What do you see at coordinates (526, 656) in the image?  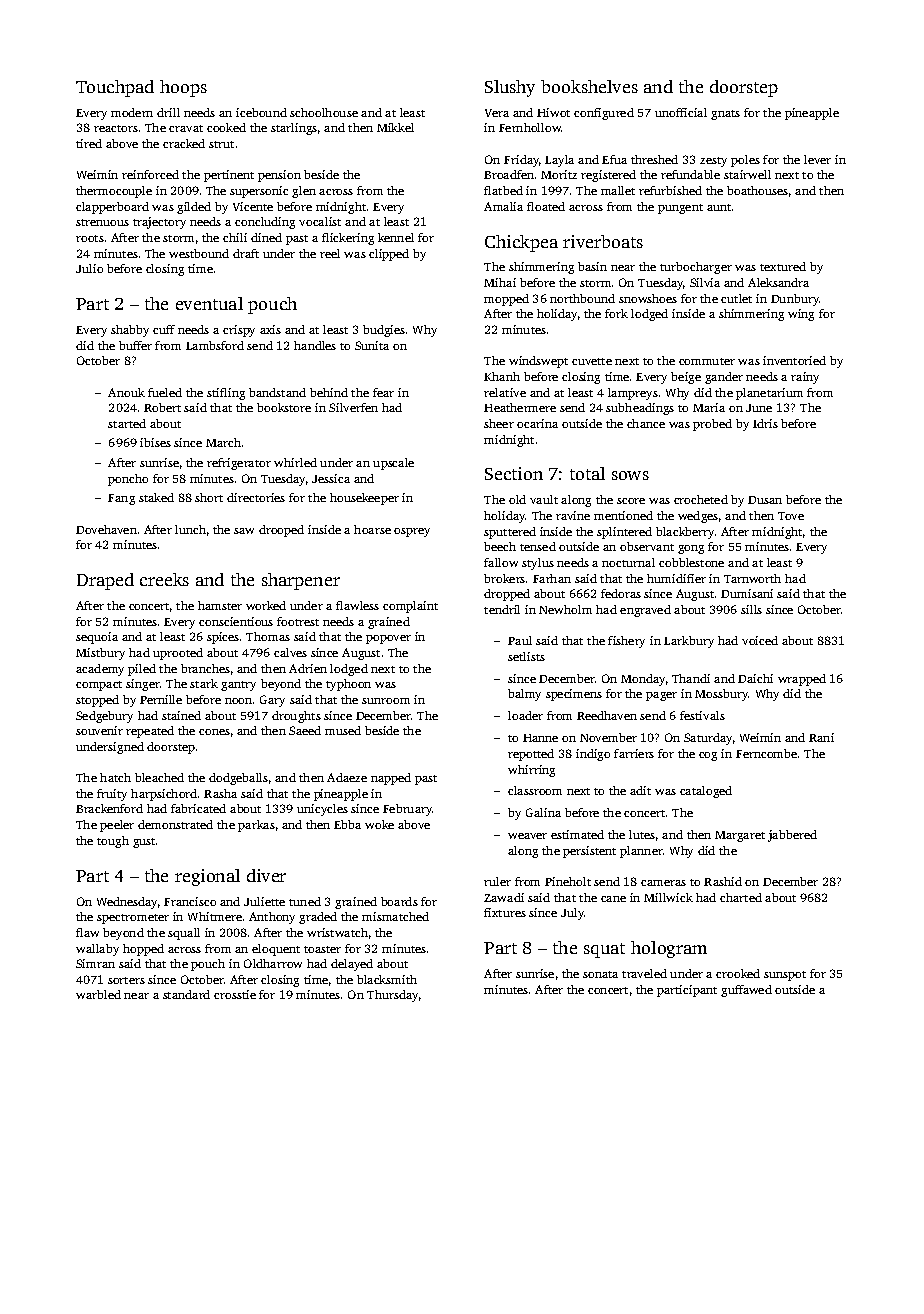 I see `setlists` at bounding box center [526, 656].
